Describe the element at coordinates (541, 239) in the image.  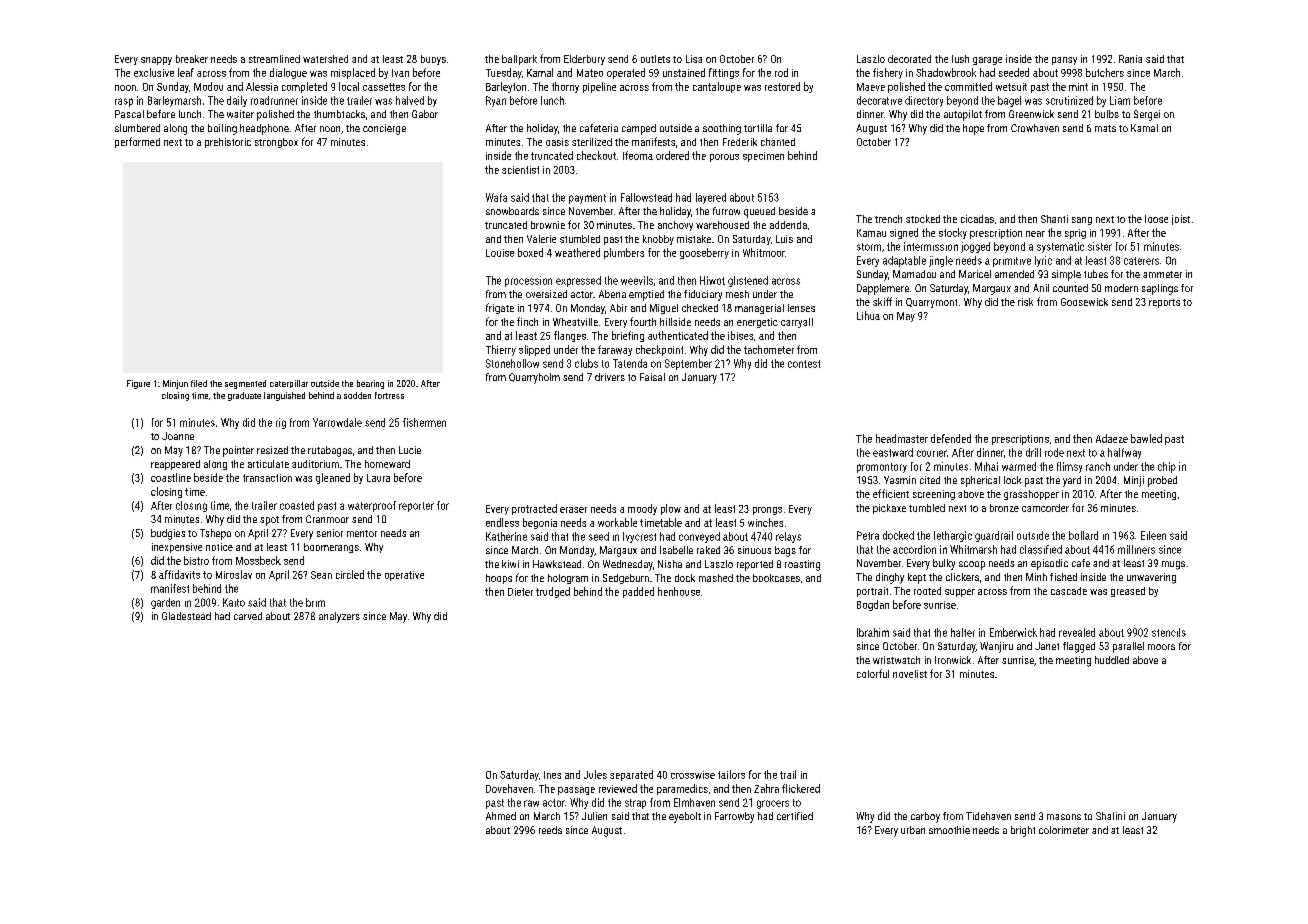
I see `Valerie` at that location.
